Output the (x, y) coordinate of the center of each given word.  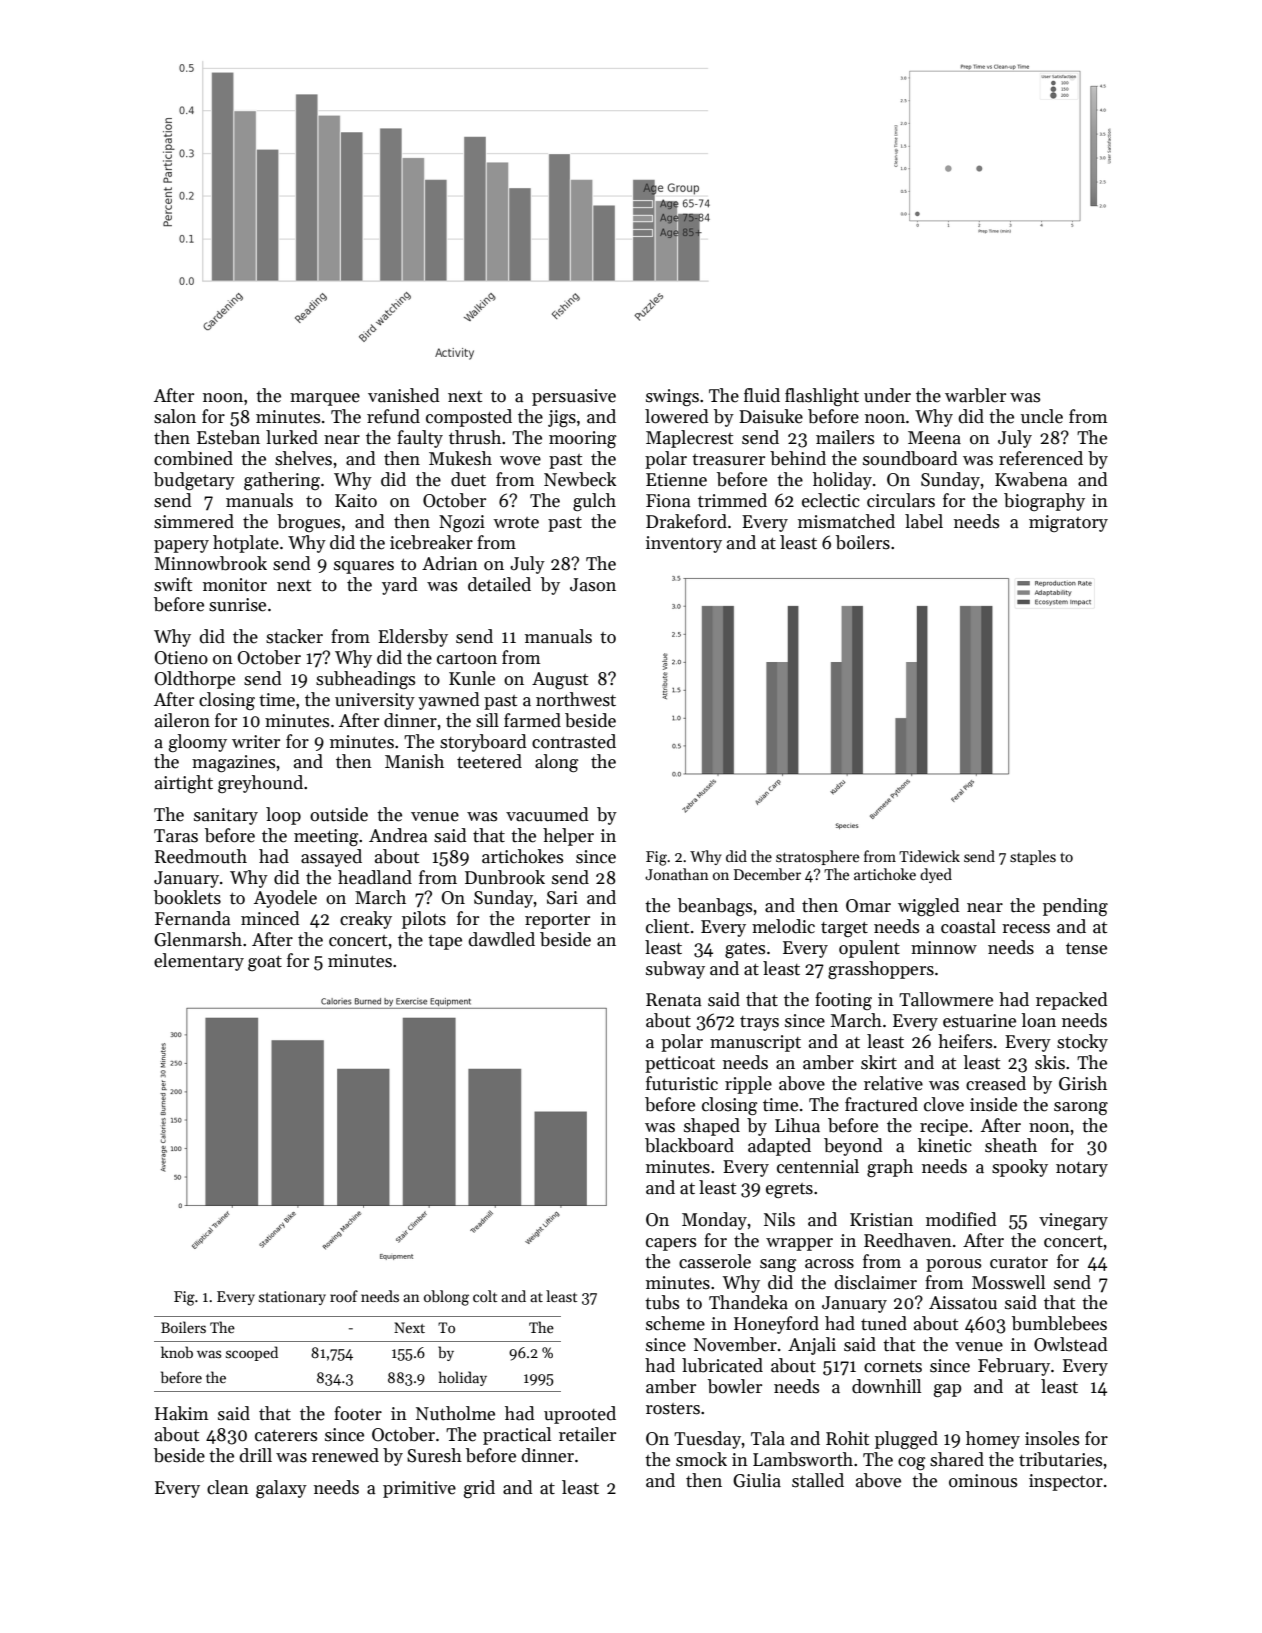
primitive (419, 1489)
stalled (818, 1480)
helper (568, 837)
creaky (366, 920)
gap (947, 1390)
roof (344, 1296)
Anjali (812, 1346)
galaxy (281, 1489)
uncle (1042, 416)
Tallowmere (946, 999)
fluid (762, 395)
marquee (325, 399)
